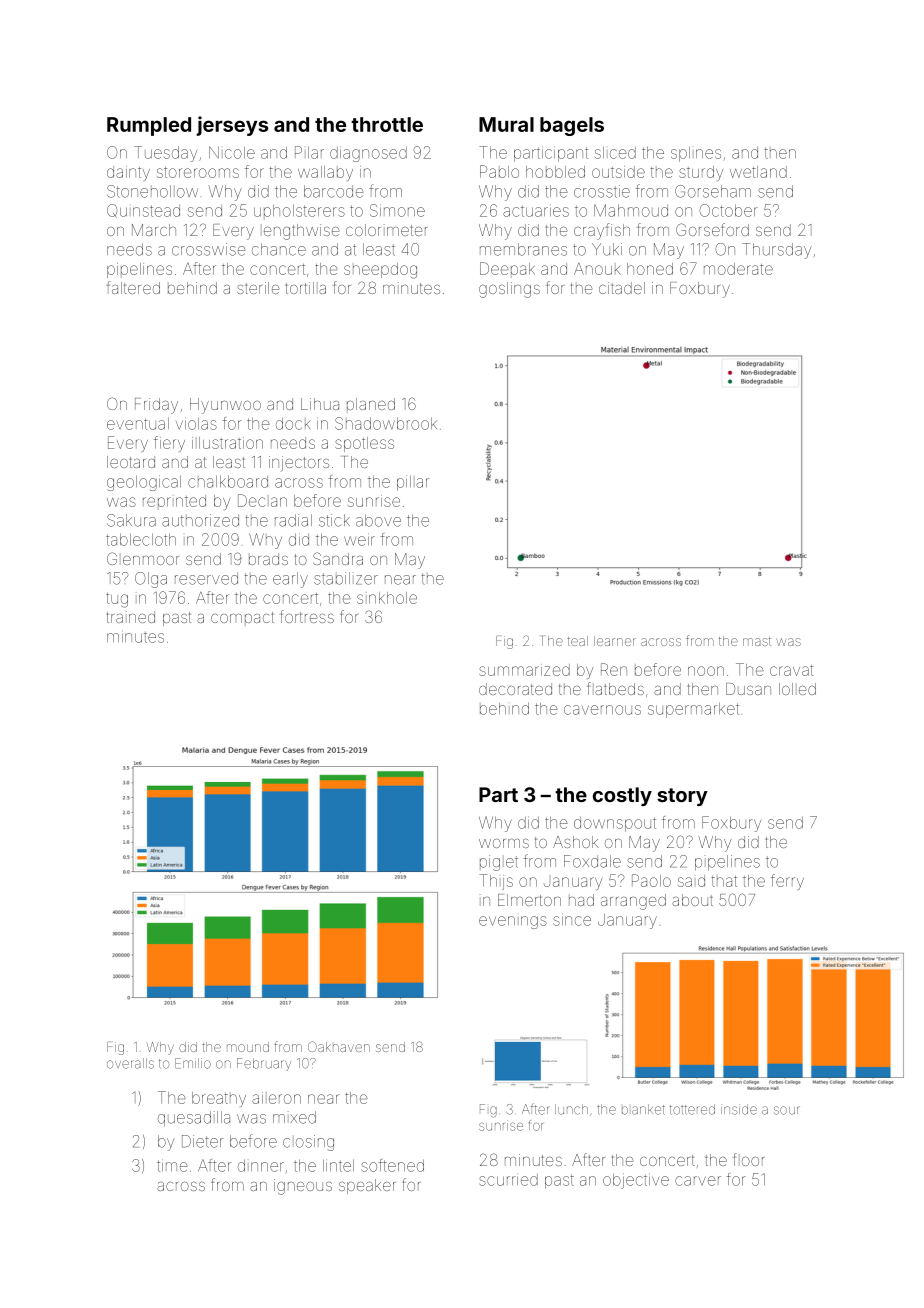  I want to click on Simone, so click(397, 210).
